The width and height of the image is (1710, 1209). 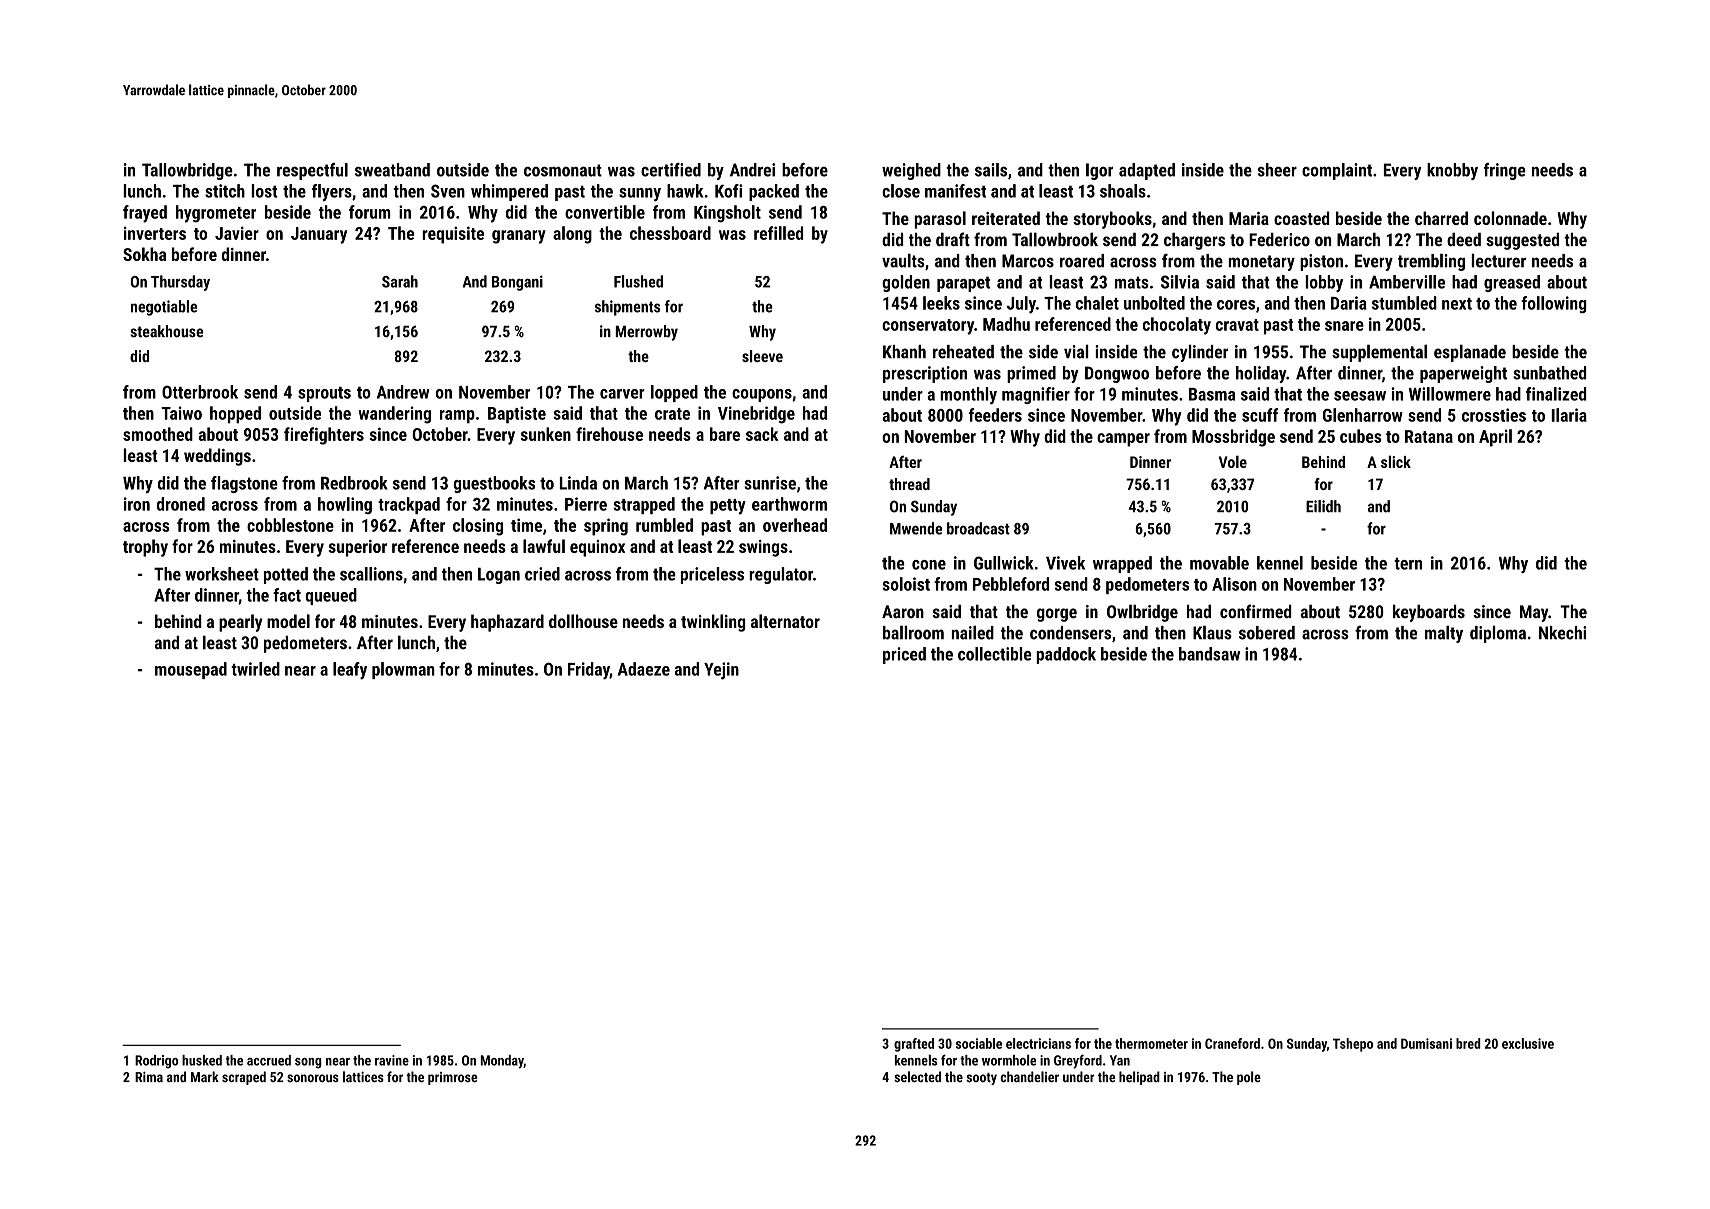 What do you see at coordinates (502, 1062) in the image?
I see `Monday` at bounding box center [502, 1062].
